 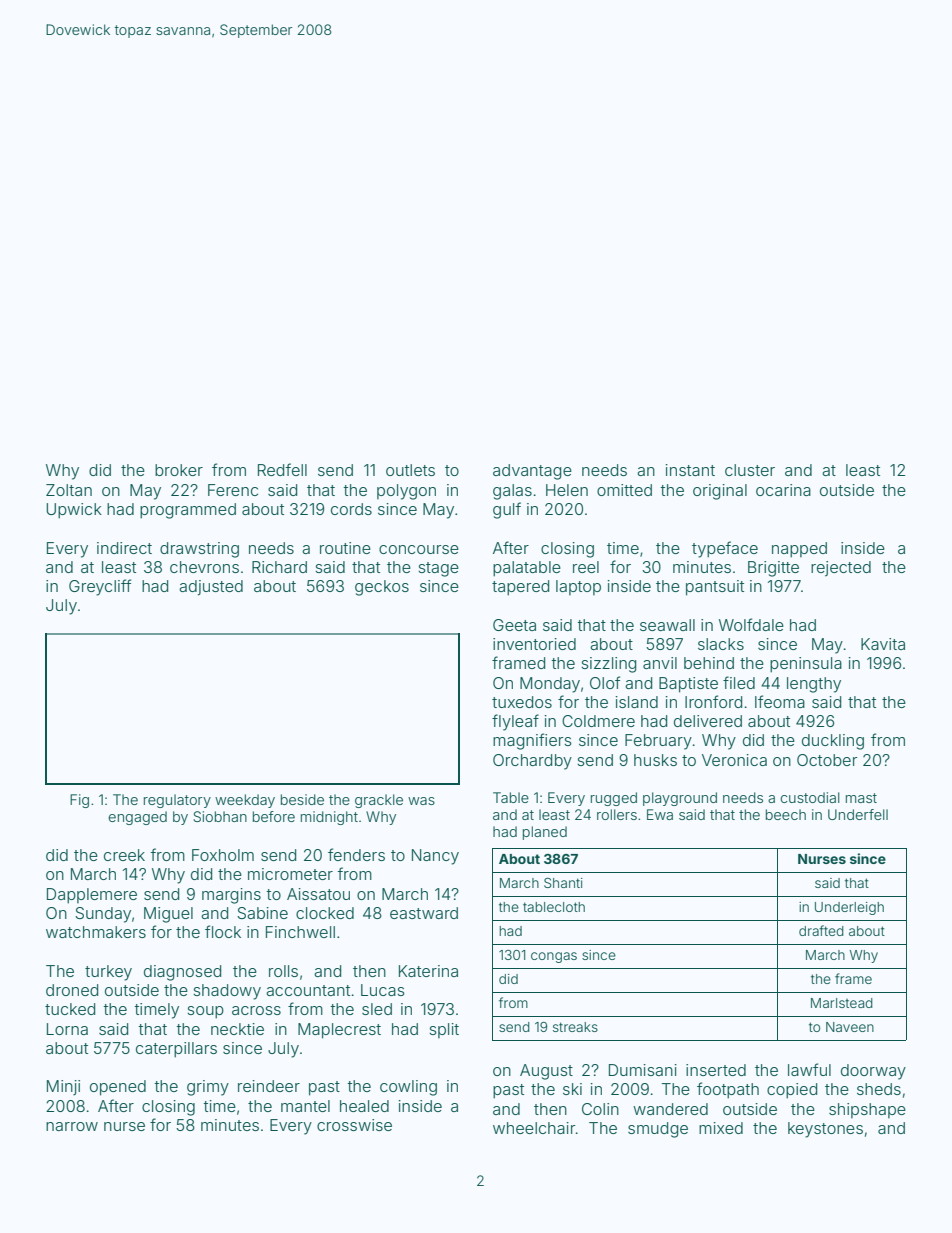 What do you see at coordinates (532, 762) in the screenshot?
I see `Orchardby` at bounding box center [532, 762].
